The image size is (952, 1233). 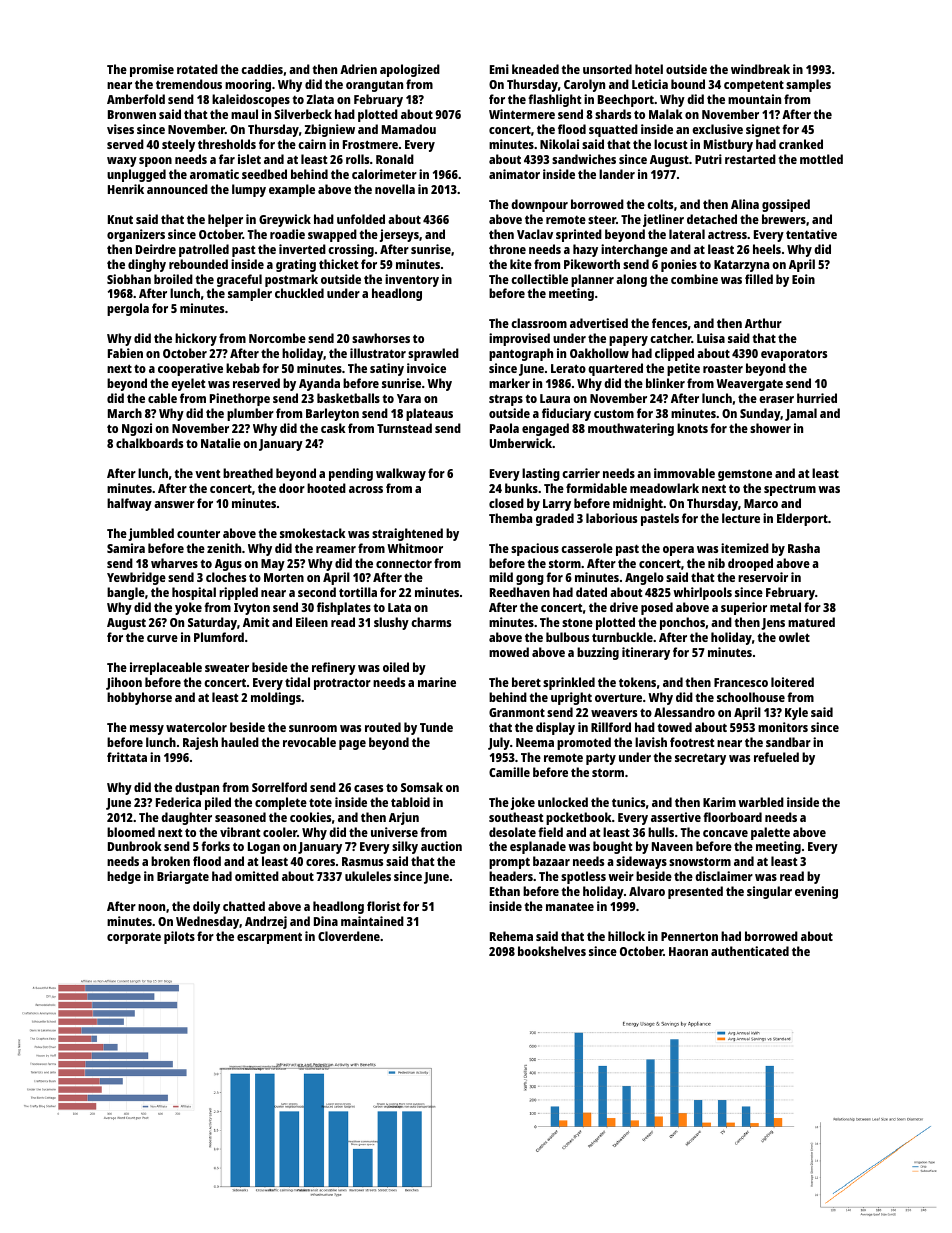 I want to click on warbled, so click(x=761, y=802).
